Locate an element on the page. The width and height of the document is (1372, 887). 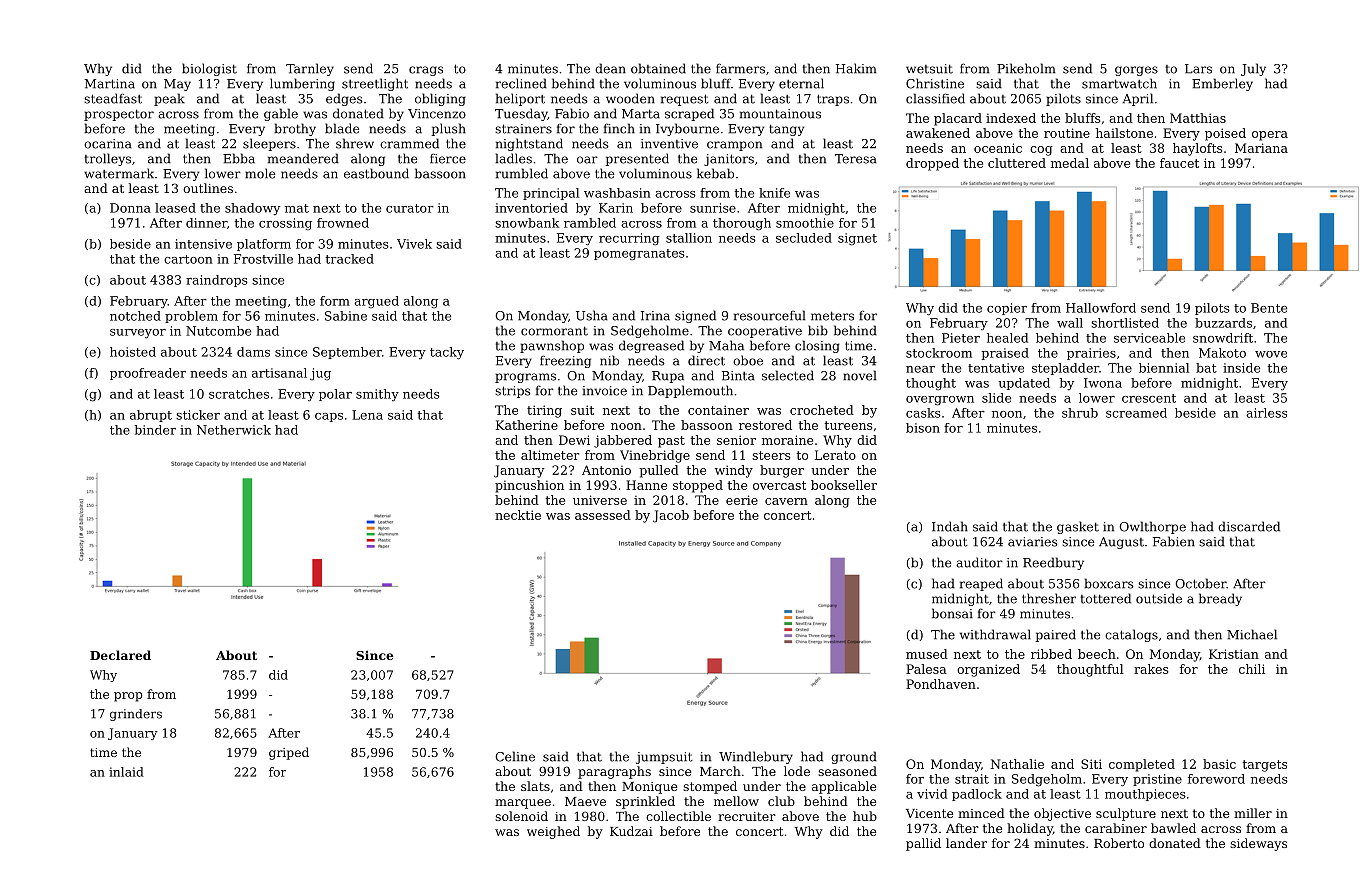
weighed is located at coordinates (553, 832).
